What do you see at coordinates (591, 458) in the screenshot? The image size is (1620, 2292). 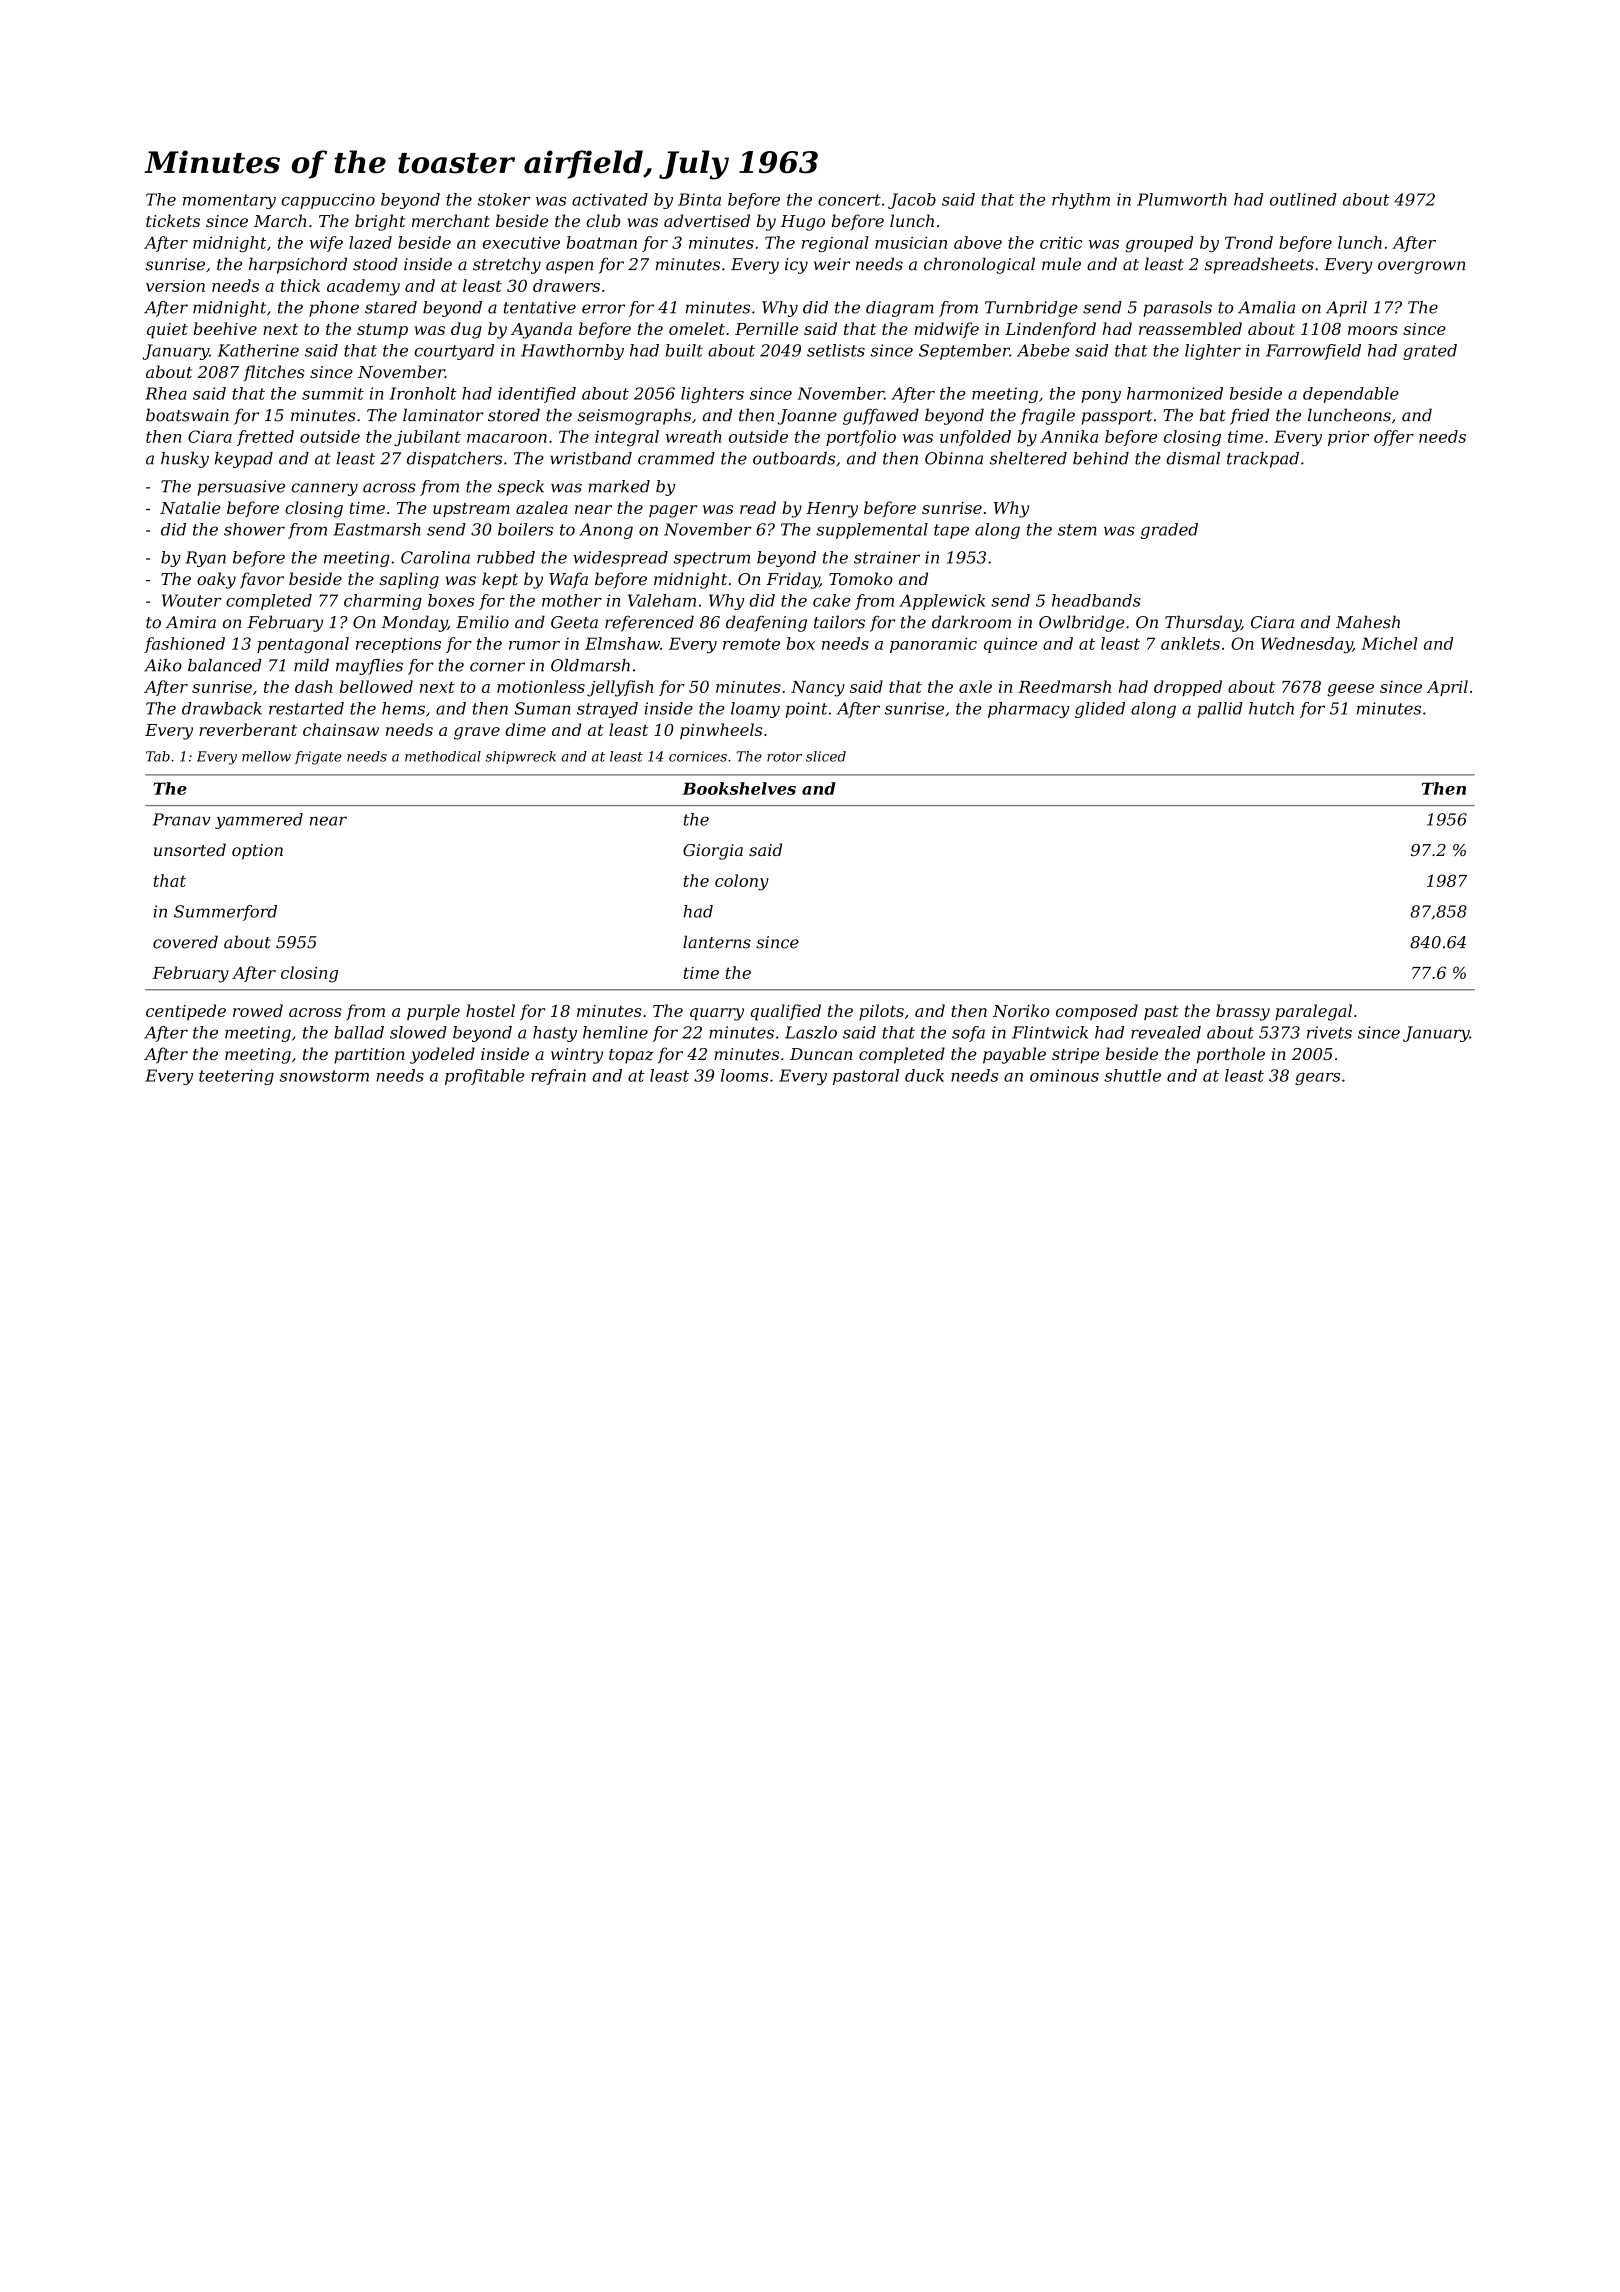 I see `wristband` at bounding box center [591, 458].
